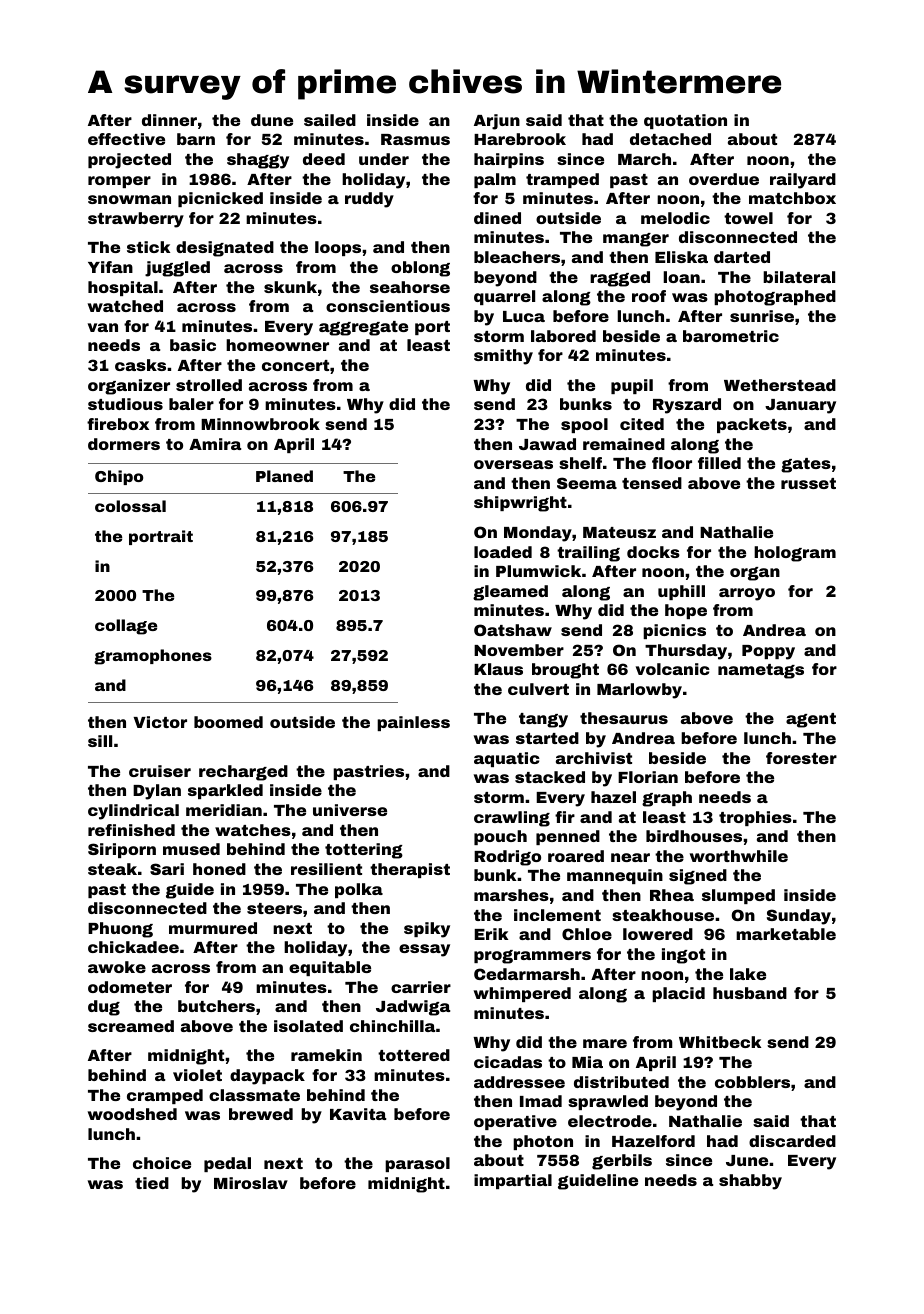 This image has height=1314, width=924. I want to click on Sari, so click(167, 869).
